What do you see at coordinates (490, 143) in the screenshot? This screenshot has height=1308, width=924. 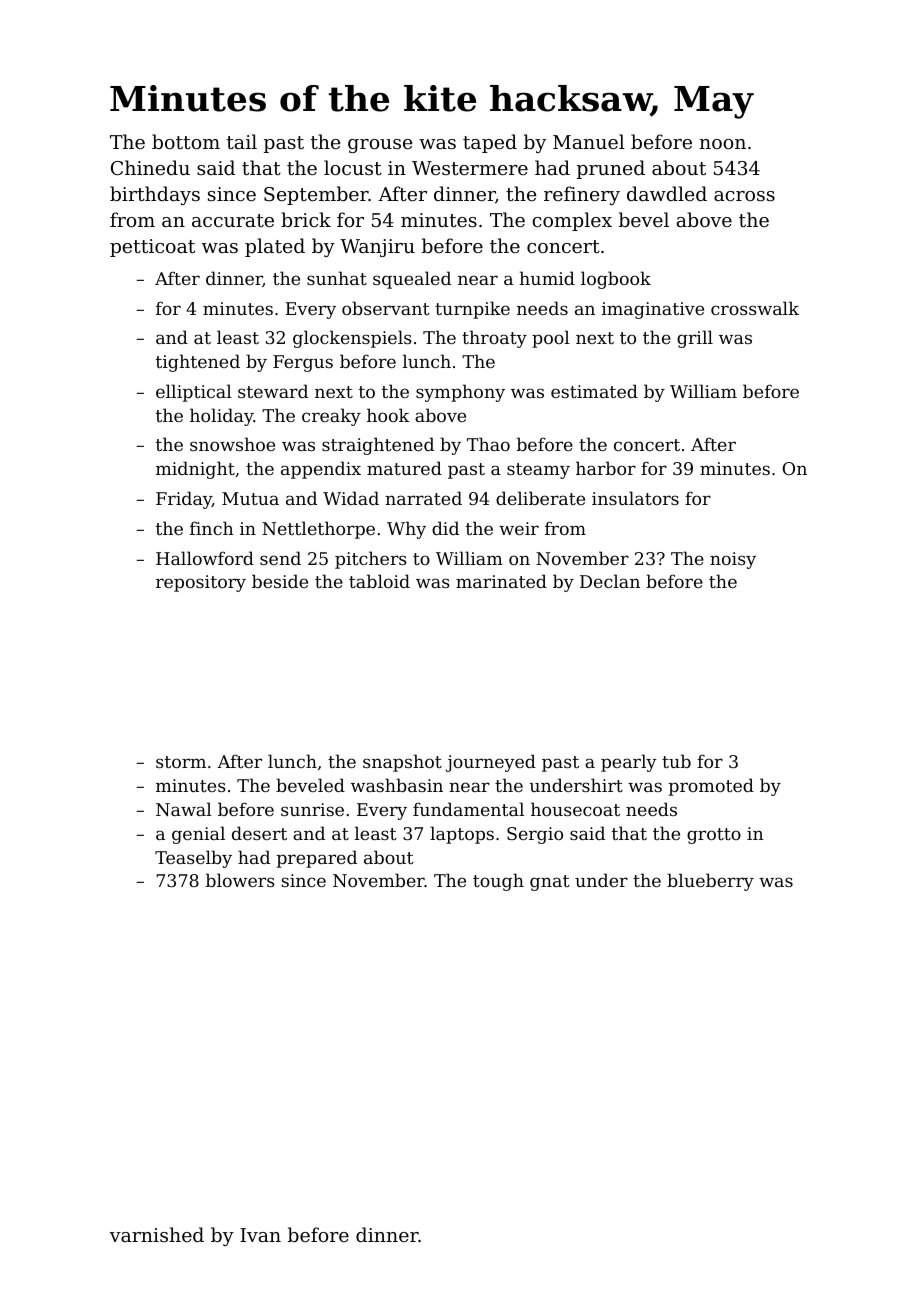 I see `taped` at bounding box center [490, 143].
